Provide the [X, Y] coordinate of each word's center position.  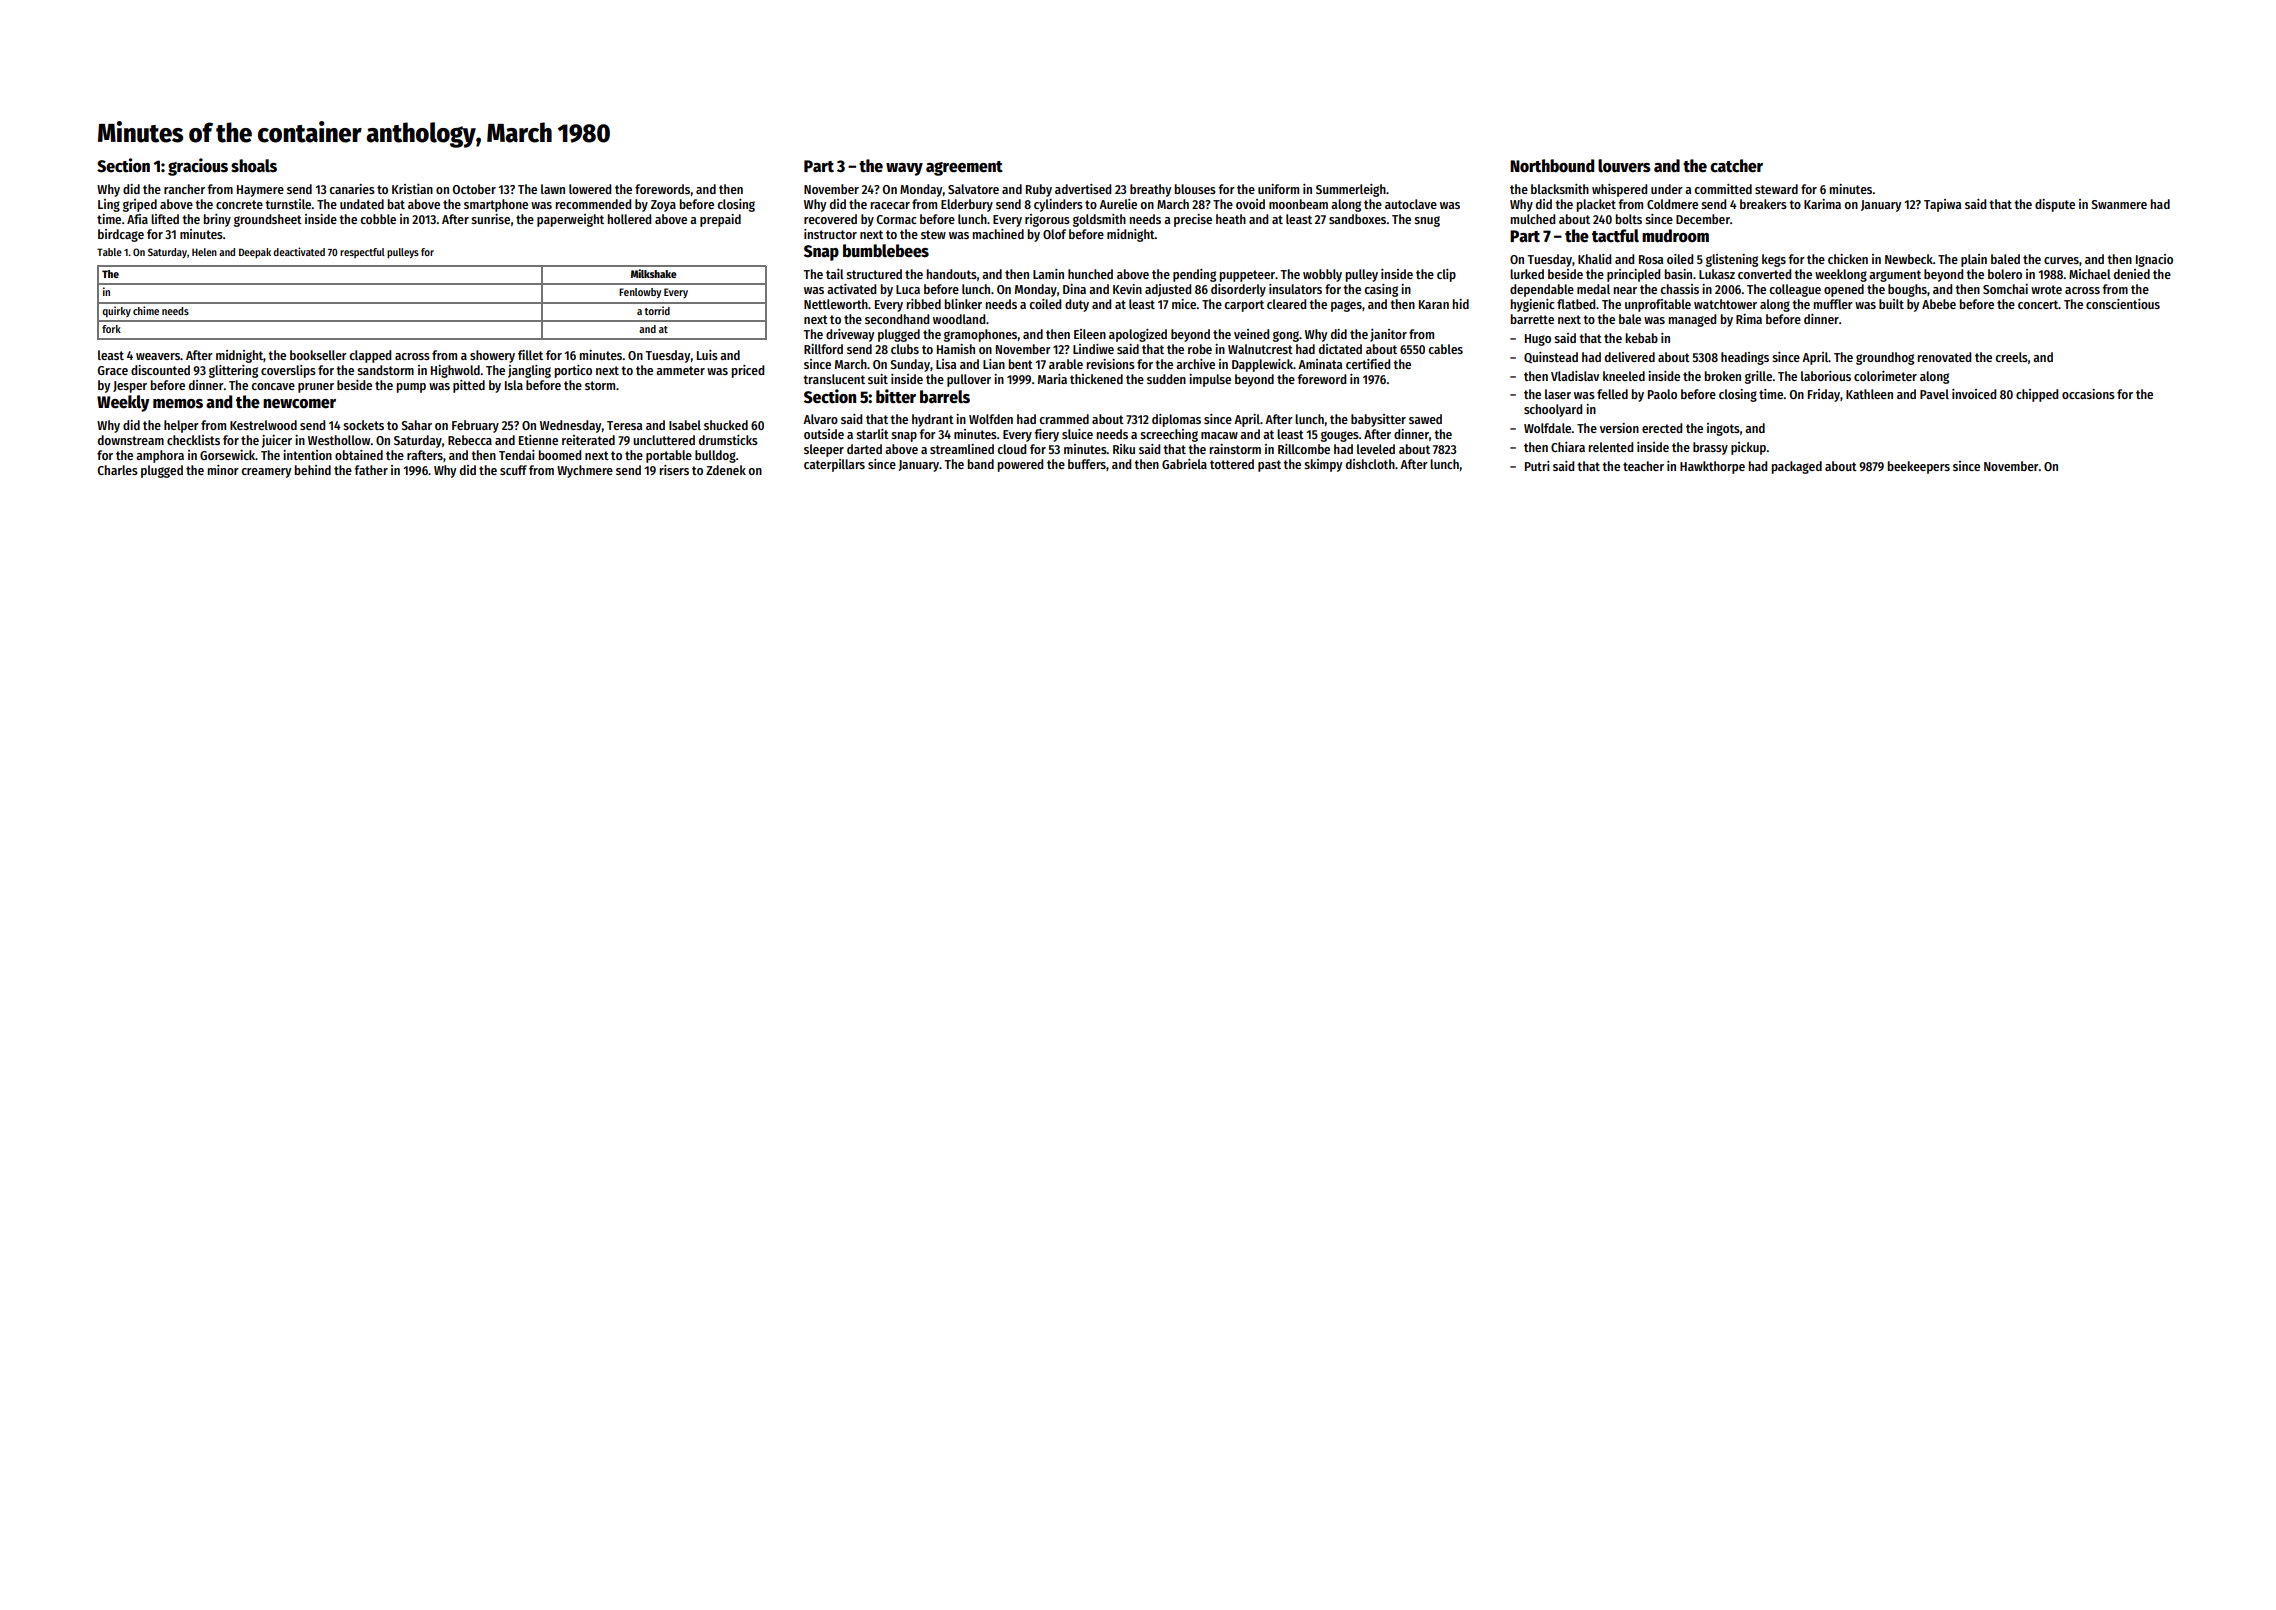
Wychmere [585, 471]
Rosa [1651, 259]
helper [181, 426]
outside [824, 434]
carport [1244, 306]
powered [1020, 465]
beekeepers [1919, 467]
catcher [1736, 166]
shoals [254, 166]
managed [1692, 320]
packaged [1797, 467]
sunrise [490, 219]
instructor [830, 234]
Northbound [1552, 166]
